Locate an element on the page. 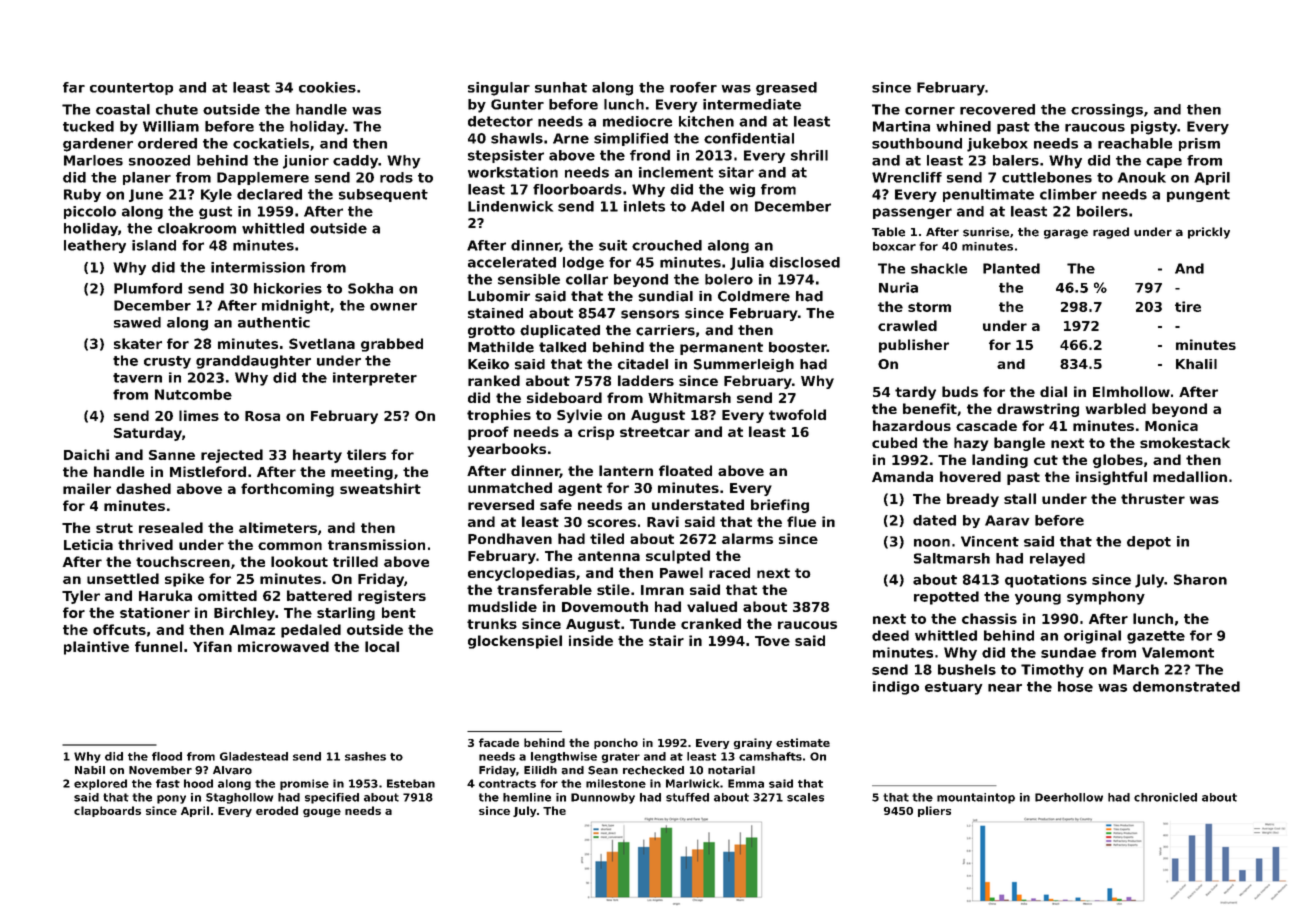 The height and width of the document is (924, 1308). greased is located at coordinates (786, 89).
